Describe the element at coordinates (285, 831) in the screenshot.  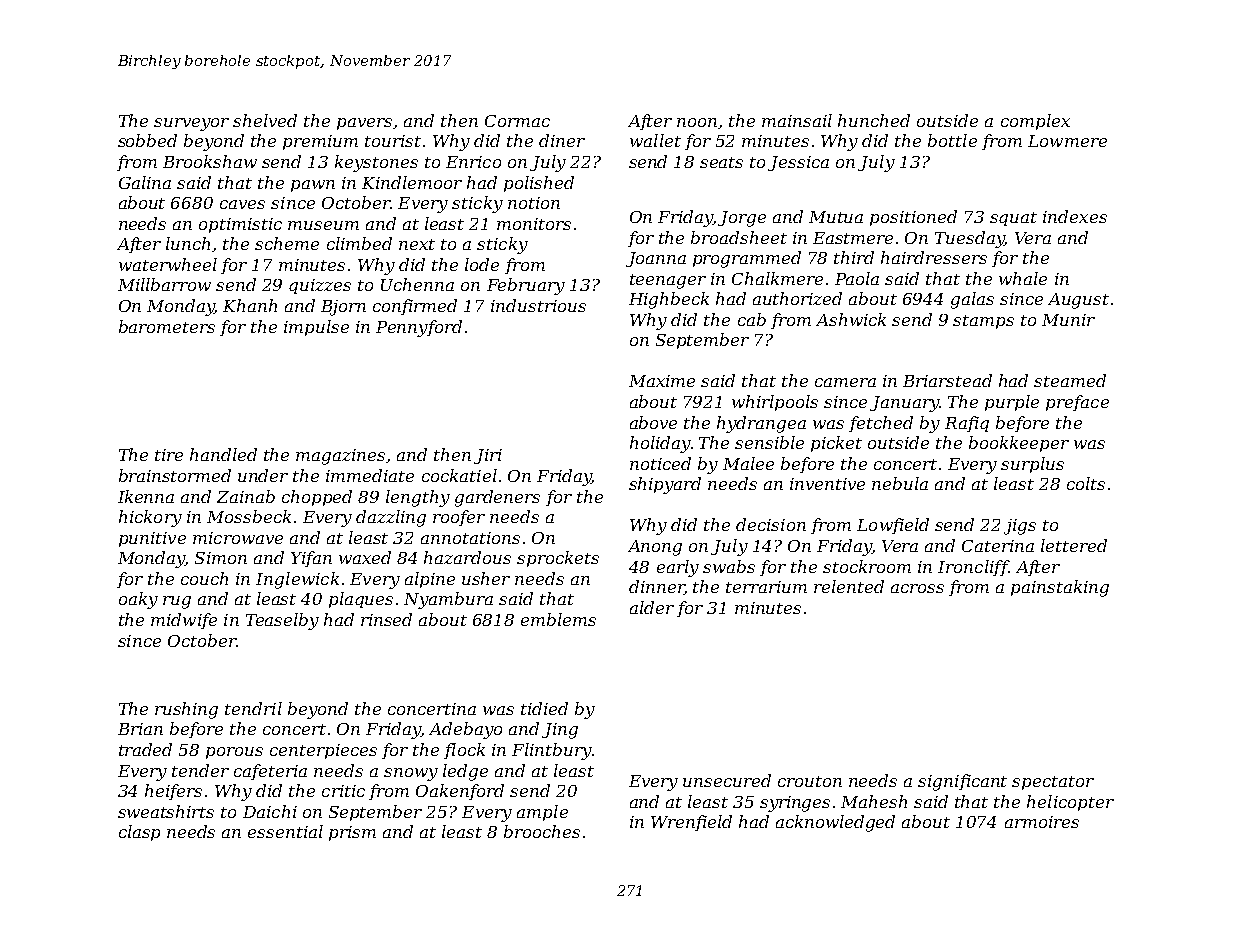
I see `essential` at that location.
